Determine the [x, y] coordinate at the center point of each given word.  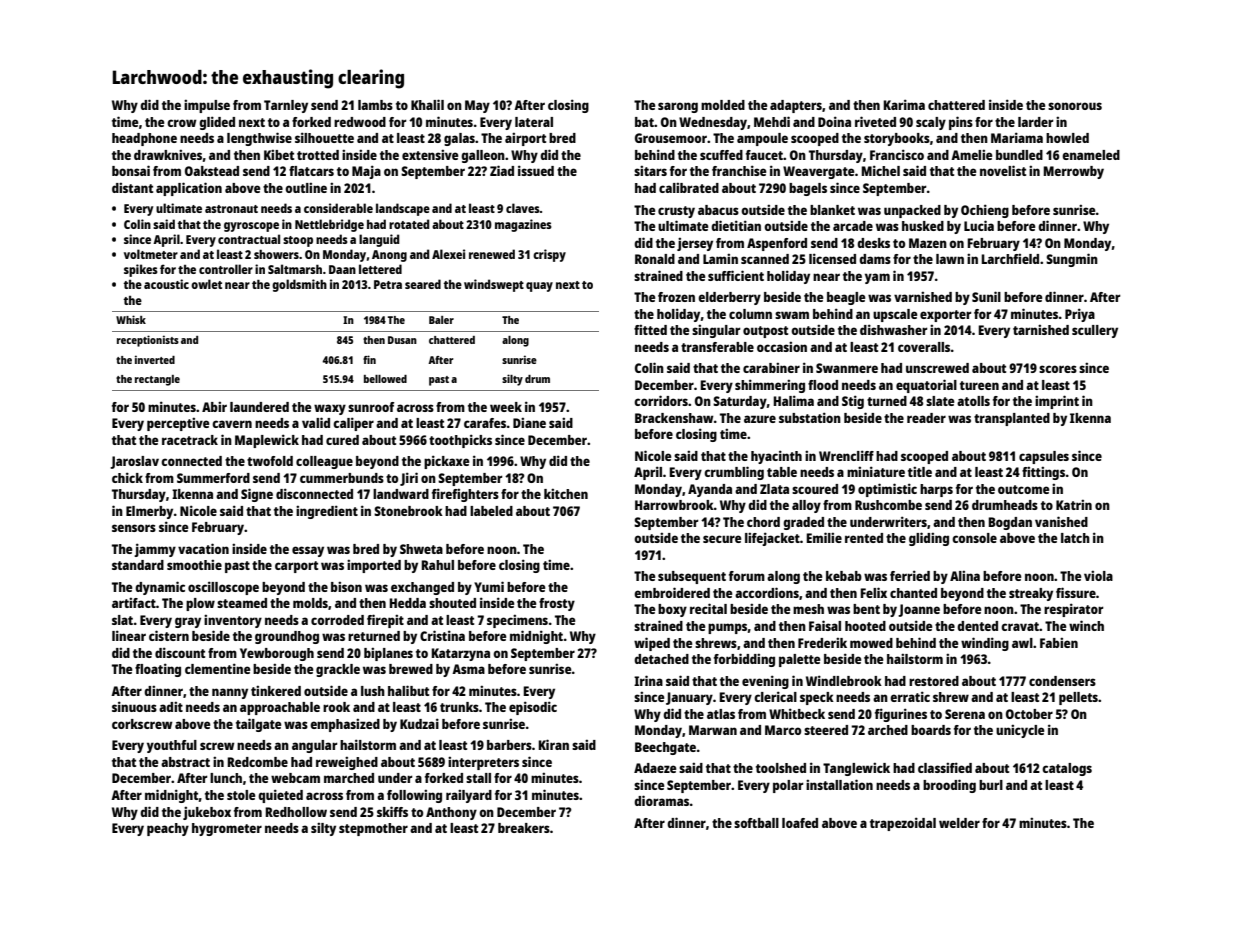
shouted [452, 603]
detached [661, 659]
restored [934, 681]
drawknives [168, 154]
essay [308, 551]
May [477, 106]
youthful [172, 746]
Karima [904, 104]
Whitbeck [797, 713]
